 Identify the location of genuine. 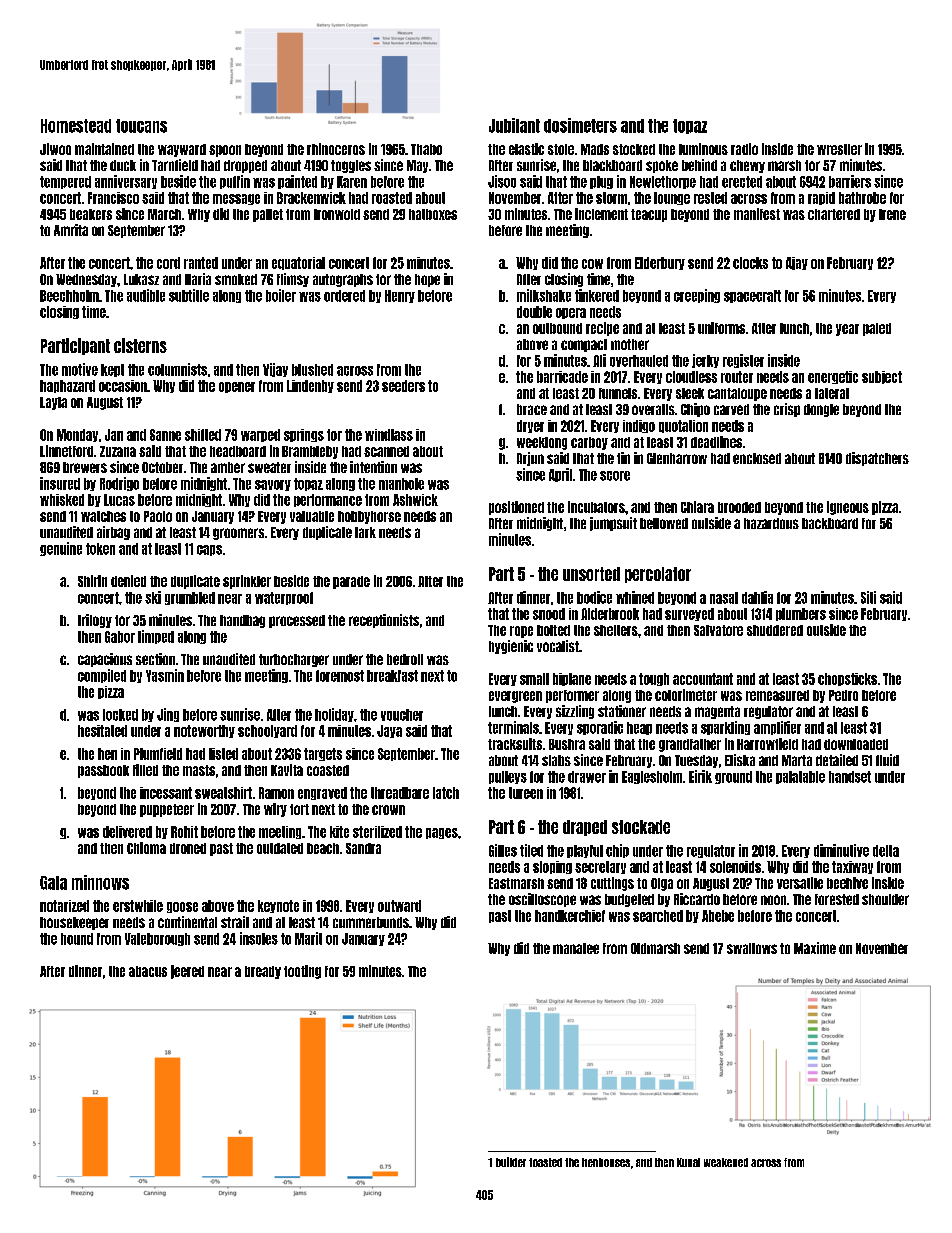
(61, 549).
